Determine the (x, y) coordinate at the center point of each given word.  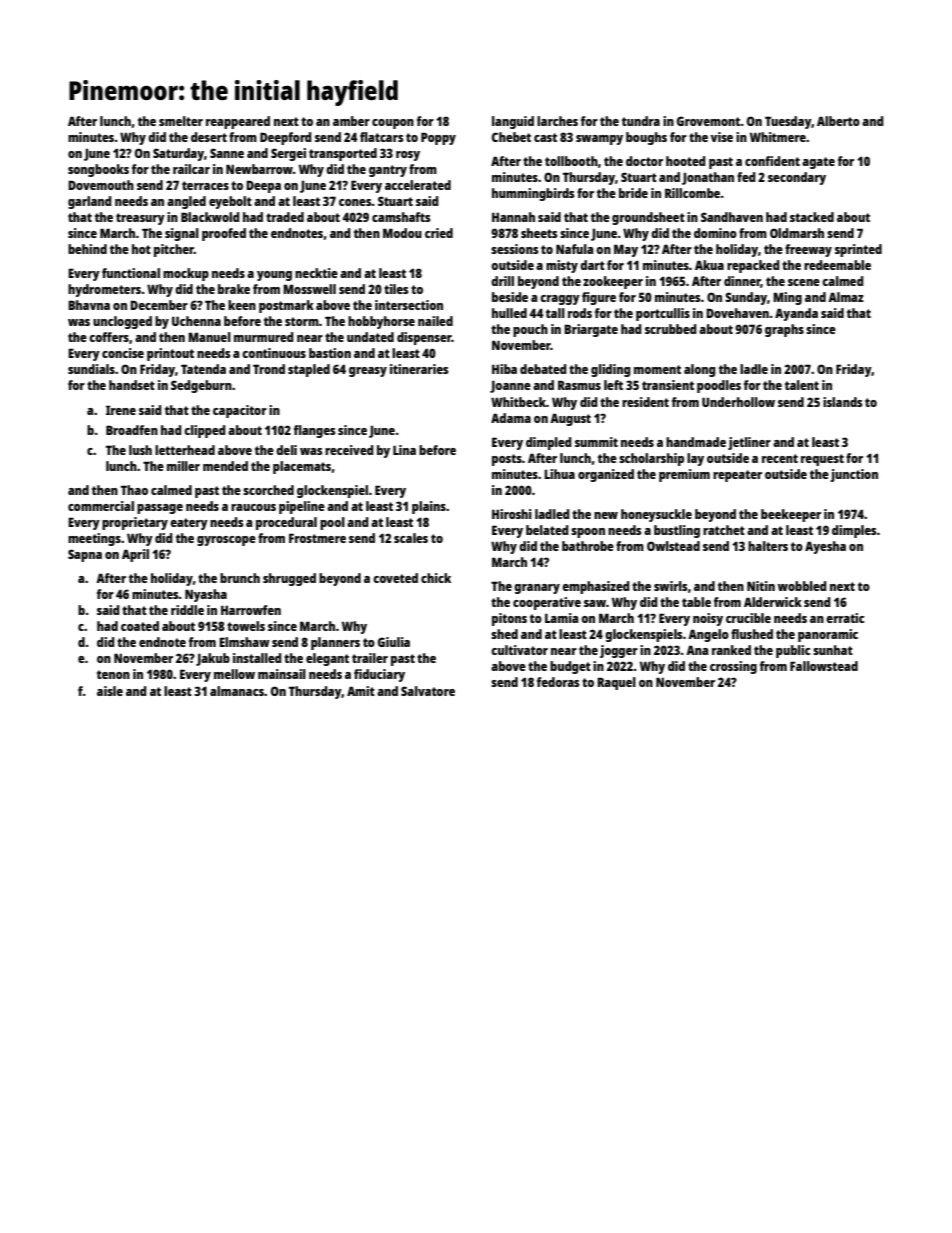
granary (537, 589)
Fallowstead (824, 666)
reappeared (238, 122)
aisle (110, 691)
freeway (808, 250)
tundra (641, 121)
